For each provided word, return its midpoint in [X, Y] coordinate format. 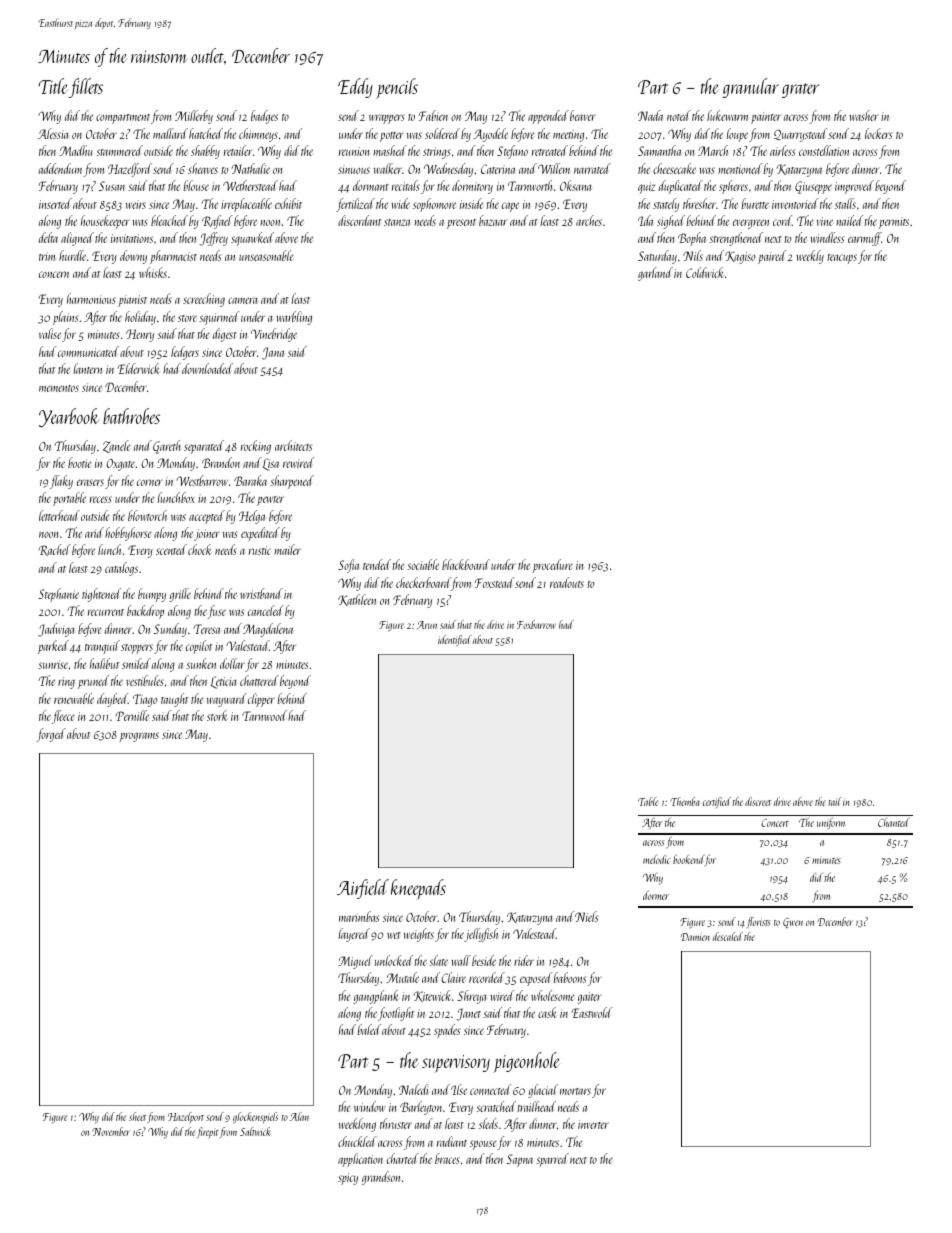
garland [655, 274]
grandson [381, 1178]
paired [772, 257]
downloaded [207, 368]
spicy [348, 1179]
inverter [593, 1124]
